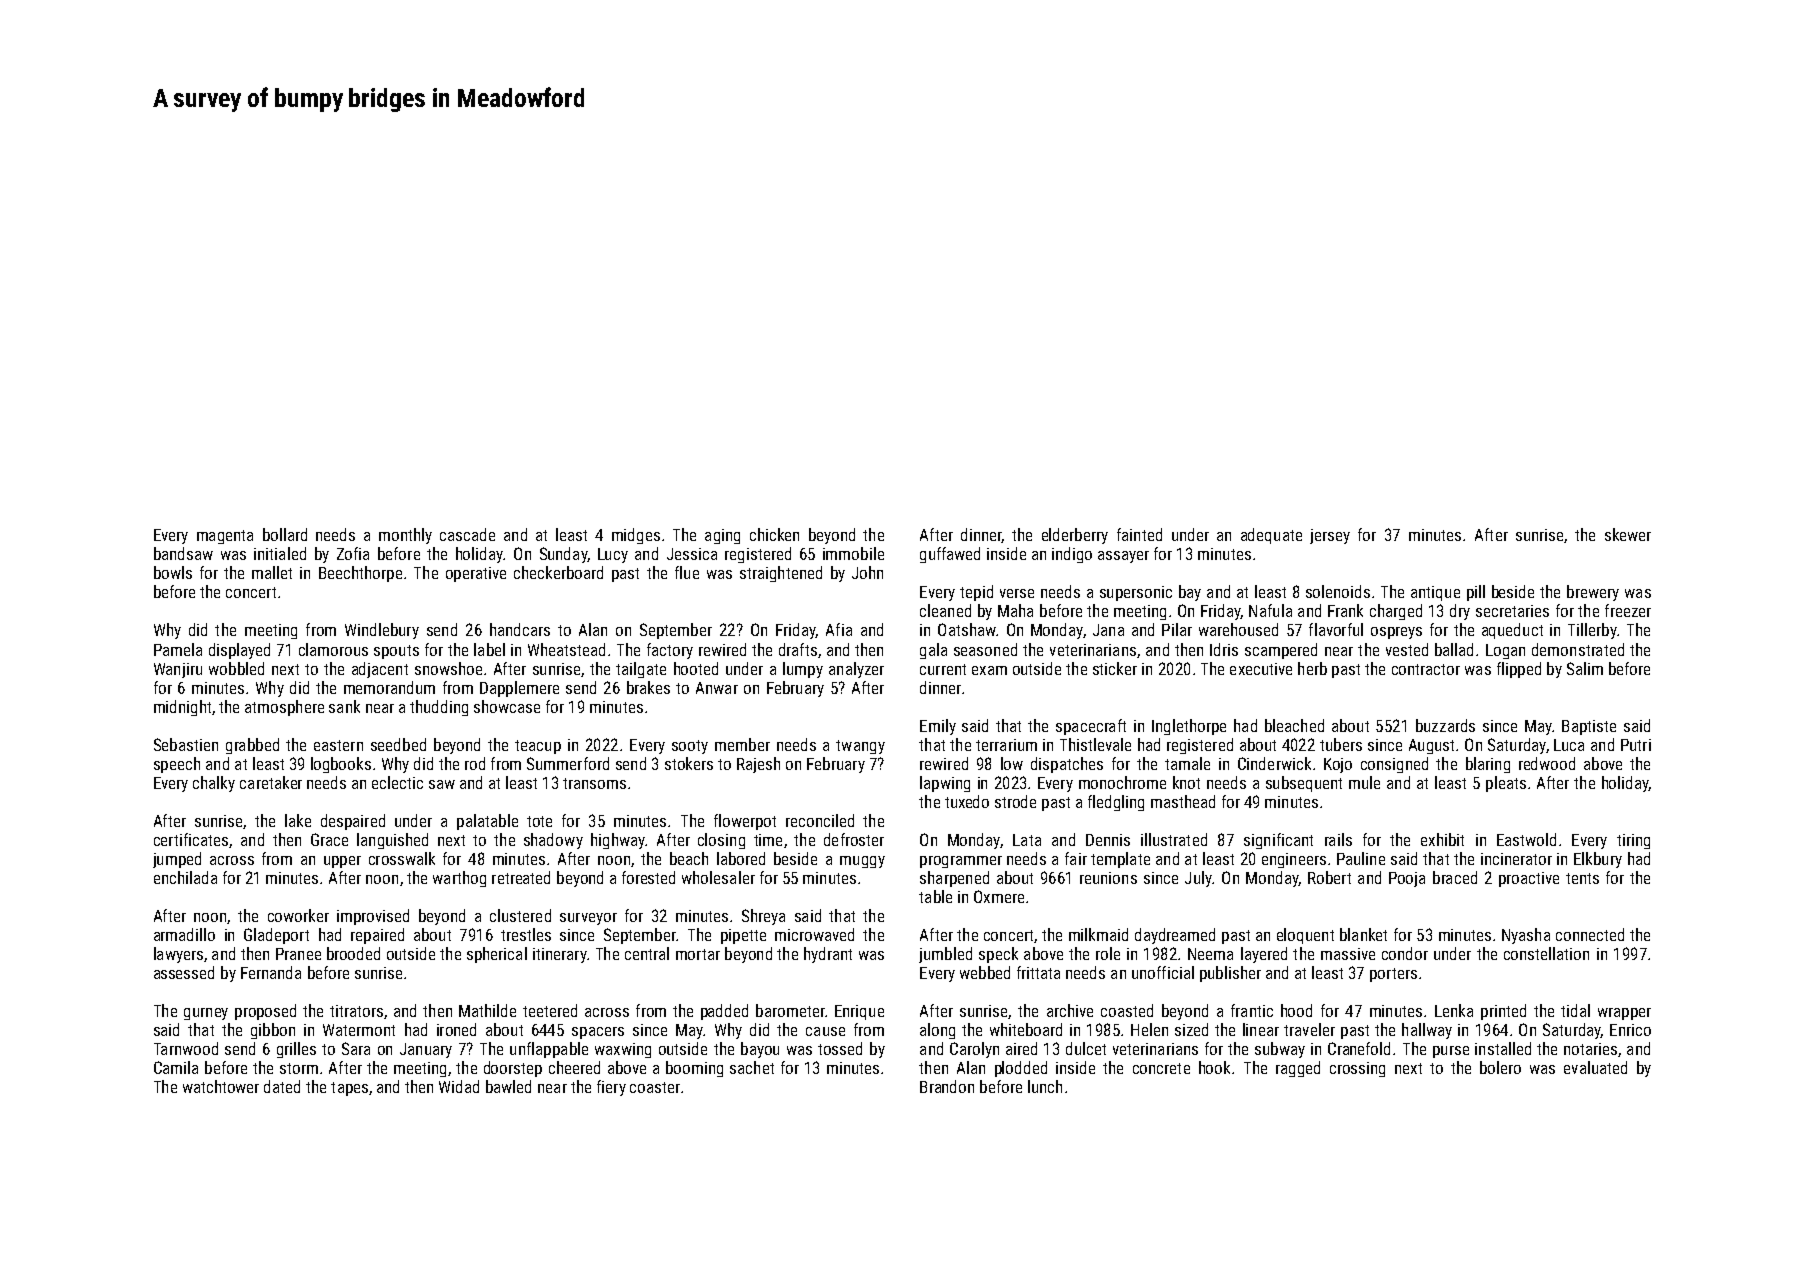 Image resolution: width=1804 pixels, height=1276 pixels. What do you see at coordinates (550, 1010) in the document?
I see `teetered` at bounding box center [550, 1010].
